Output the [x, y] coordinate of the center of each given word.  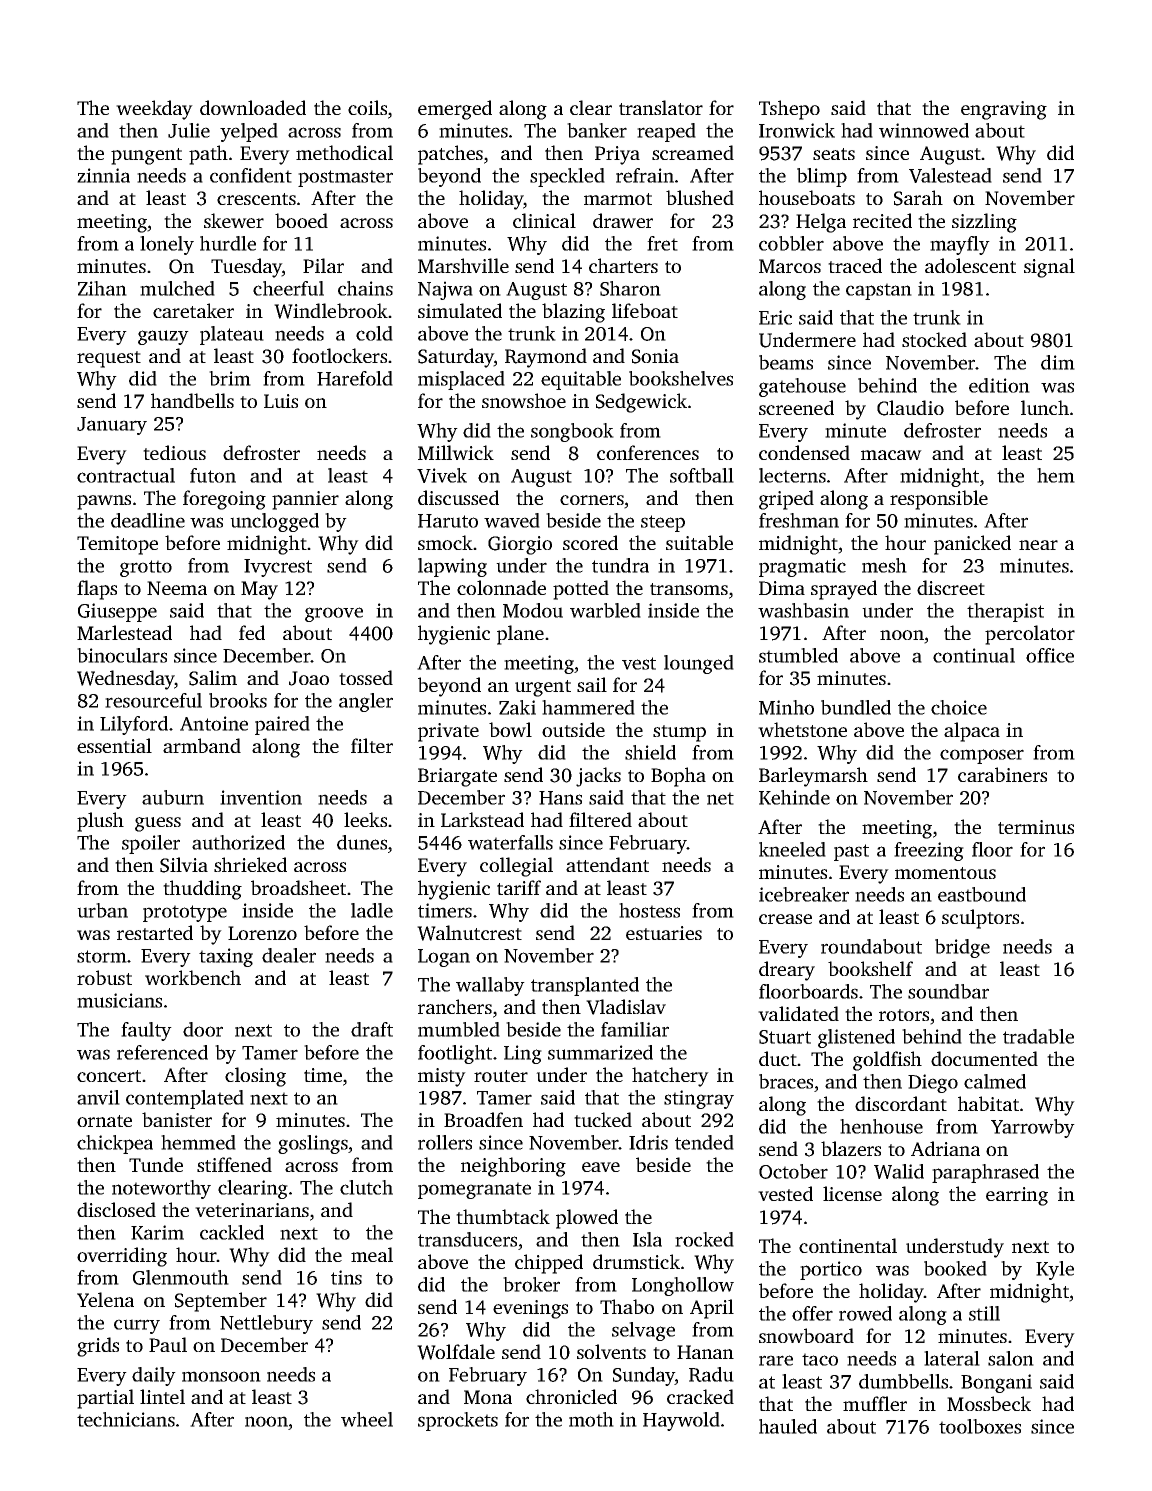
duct [778, 1058]
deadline [148, 520]
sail [592, 684]
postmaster [345, 178]
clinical [544, 220]
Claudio [910, 408]
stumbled [798, 655]
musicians [119, 1000]
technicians [126, 1419]
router [501, 1076]
